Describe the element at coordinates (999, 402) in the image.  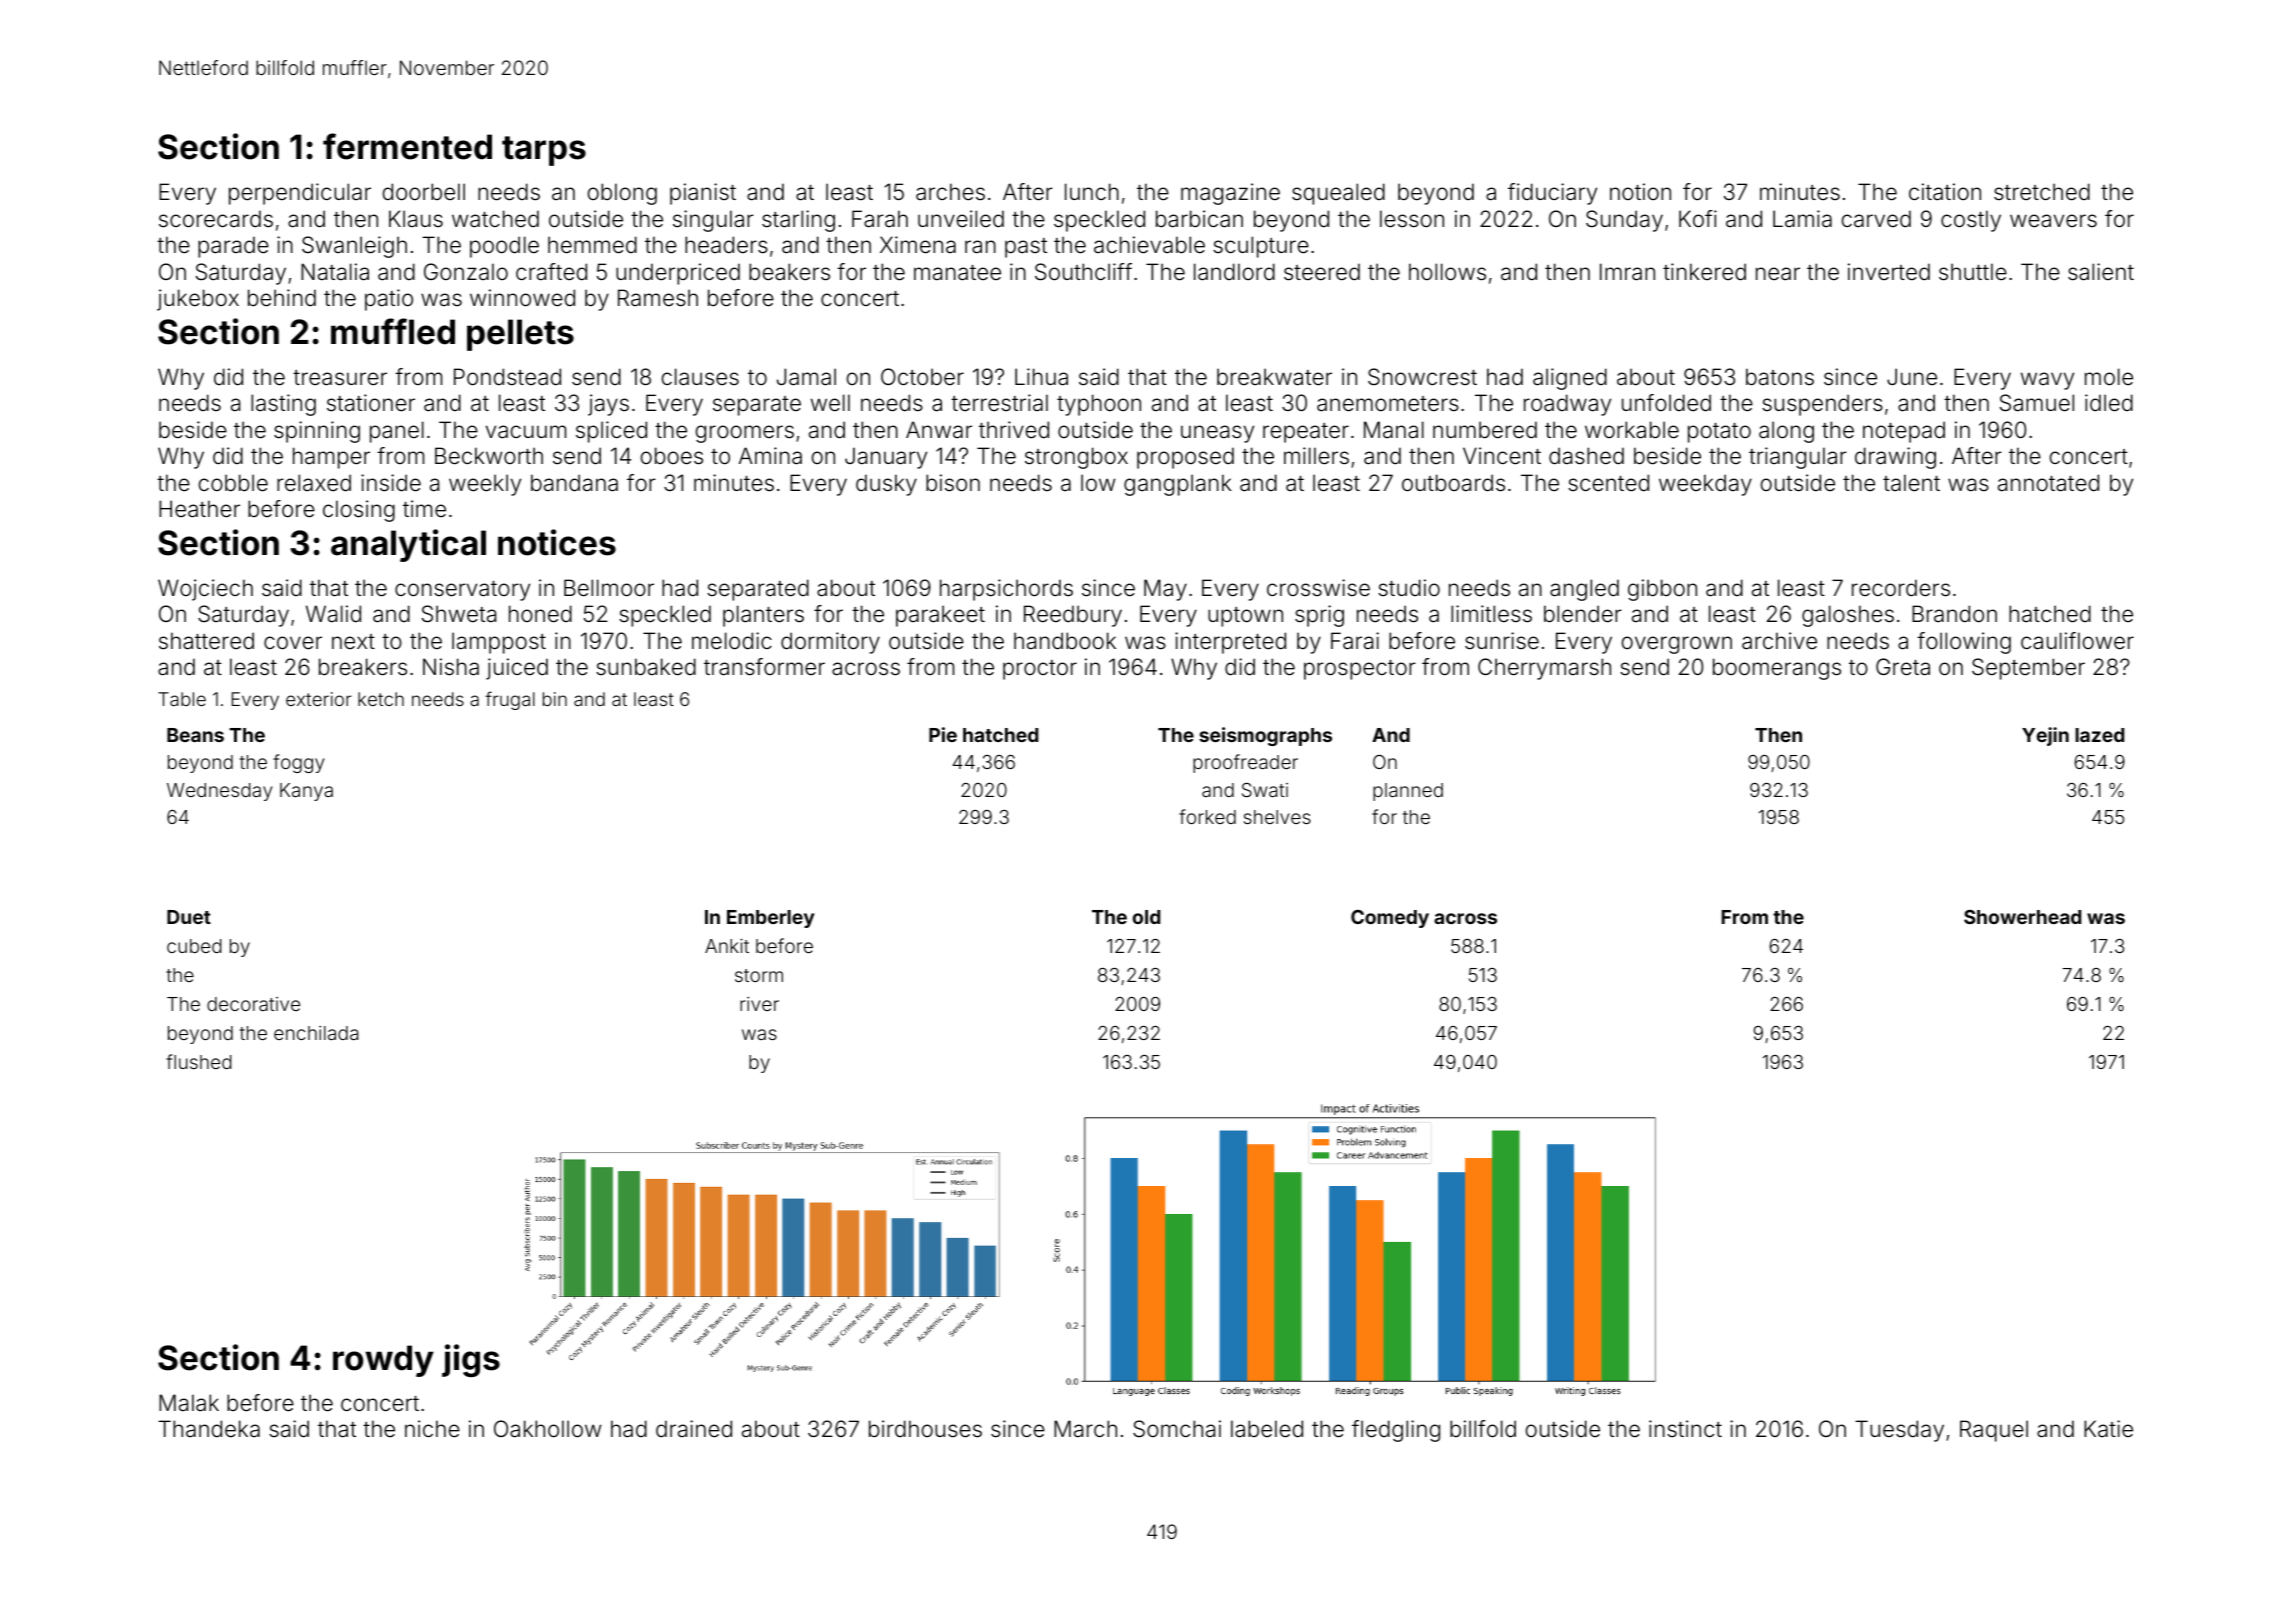
I see `terrestrial` at that location.
